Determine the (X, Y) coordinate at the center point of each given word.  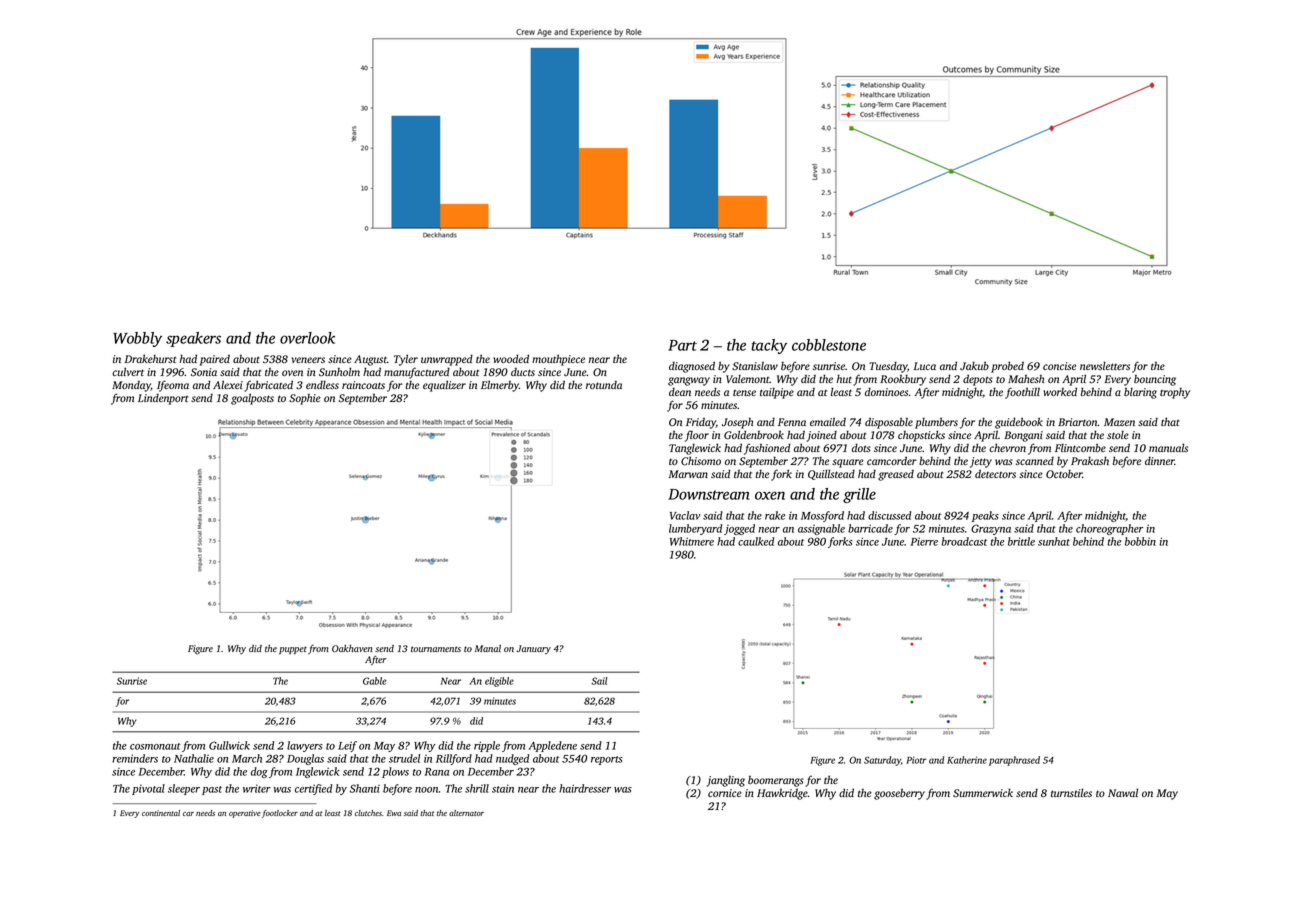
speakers (193, 339)
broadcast (964, 541)
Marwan (688, 474)
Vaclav (685, 515)
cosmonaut (155, 746)
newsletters (1105, 365)
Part (682, 345)
